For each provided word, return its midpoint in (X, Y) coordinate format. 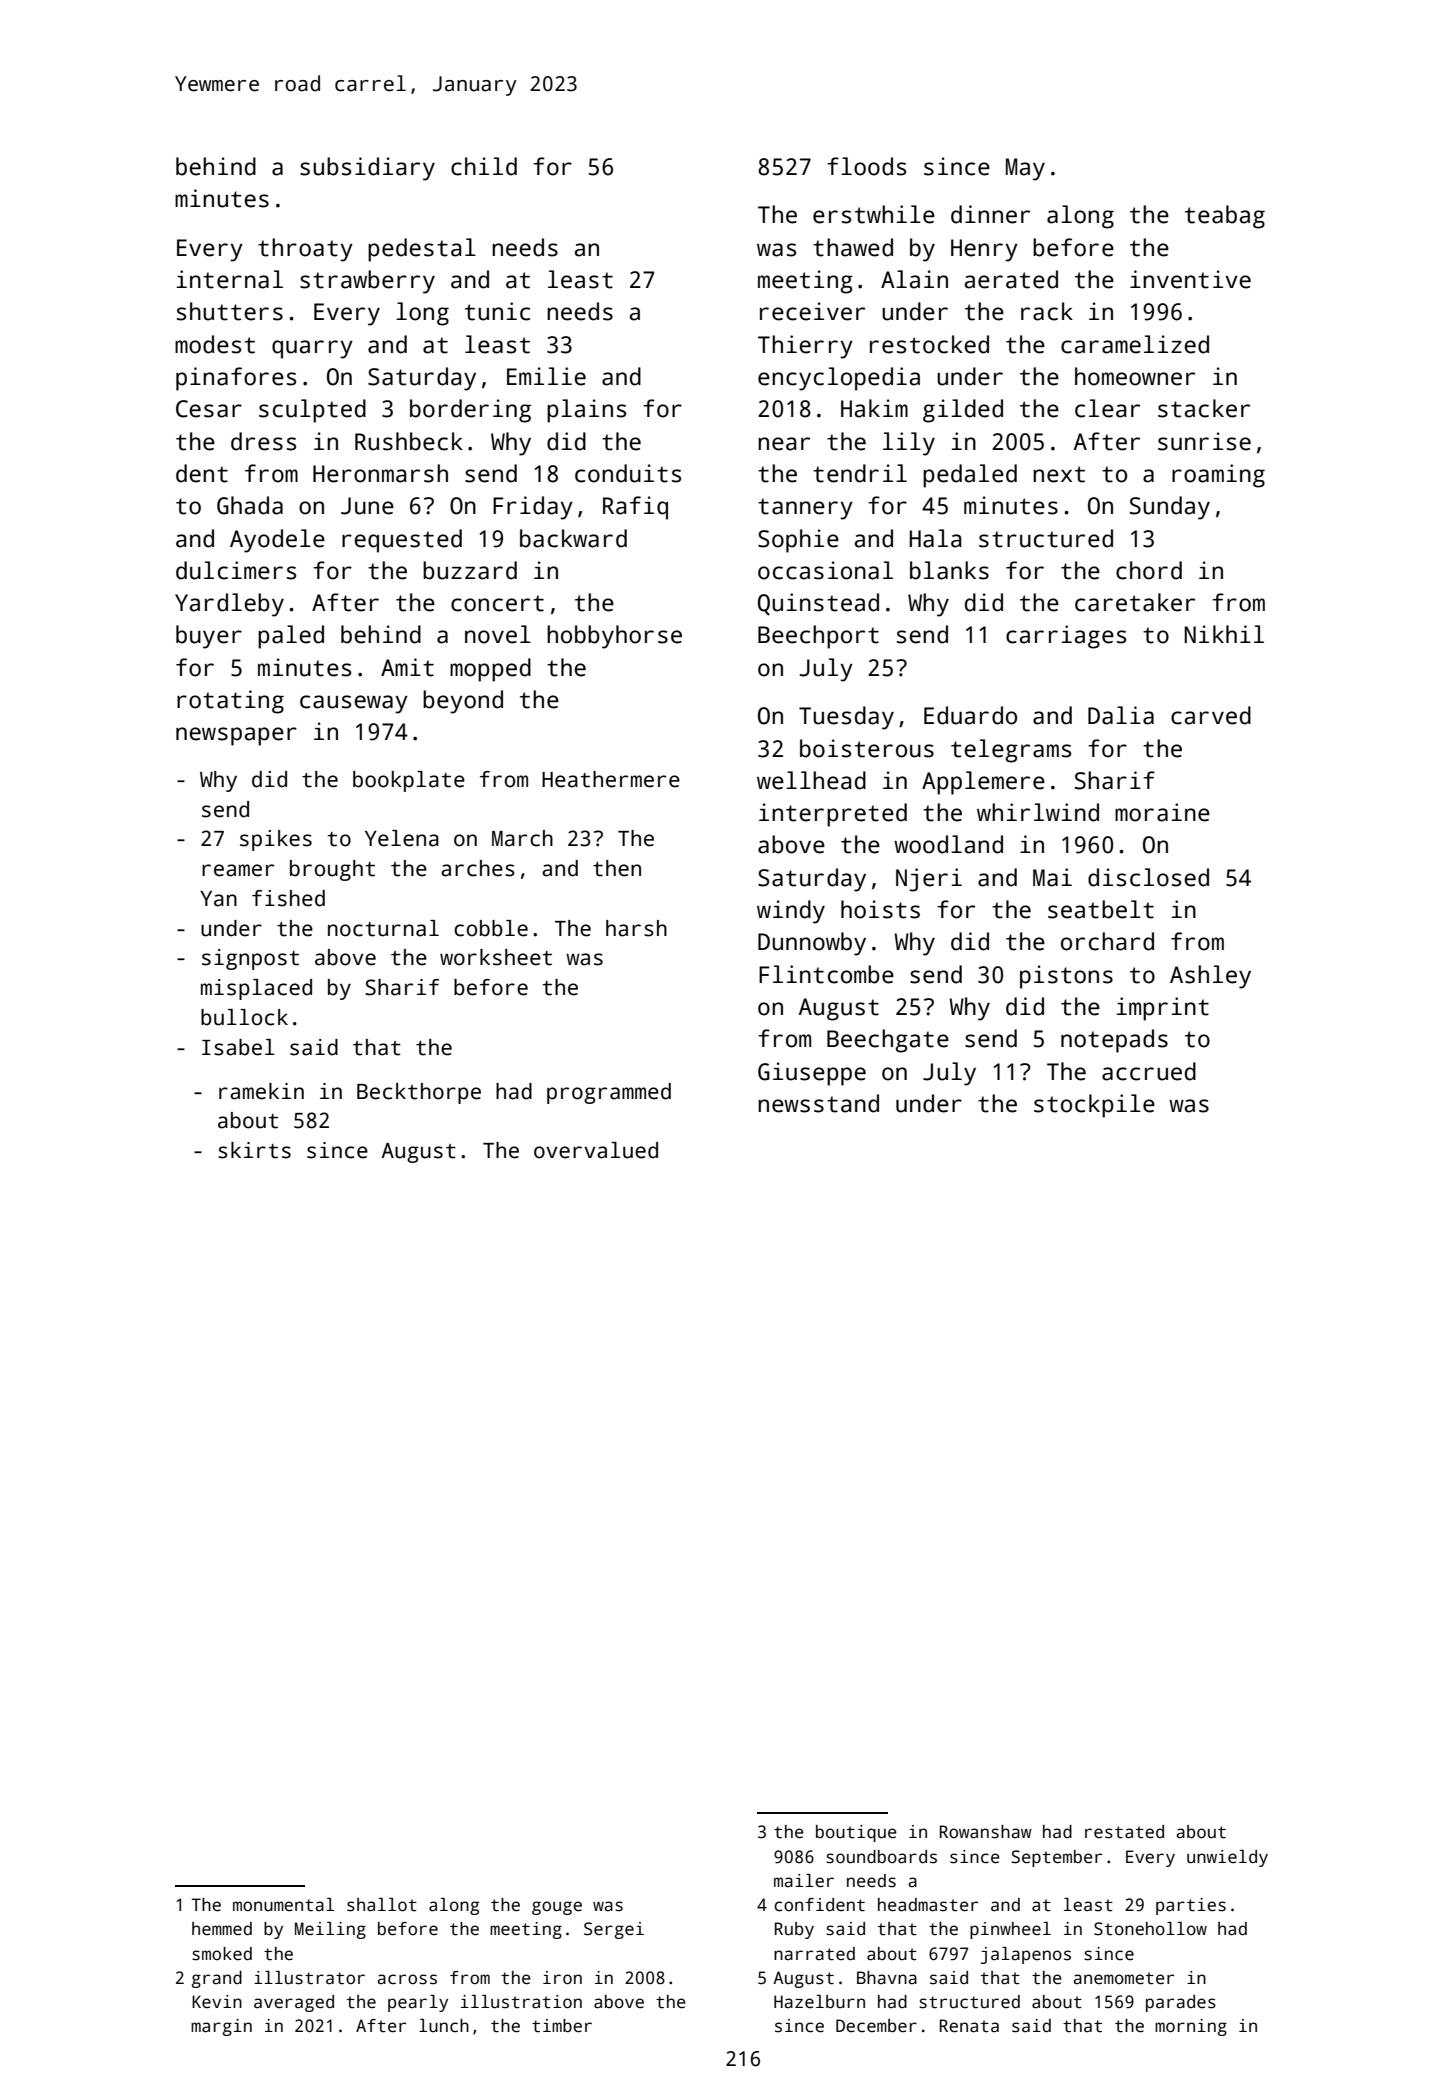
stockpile (1094, 1106)
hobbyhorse (614, 637)
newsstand (818, 1103)
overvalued (596, 1150)
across (407, 1979)
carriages (1066, 637)
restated (1124, 1832)
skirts (254, 1150)
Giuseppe (812, 1074)
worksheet (496, 957)
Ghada (250, 505)
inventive (1190, 279)
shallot (382, 1905)
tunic (497, 311)
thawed (853, 247)
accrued (1149, 1071)
